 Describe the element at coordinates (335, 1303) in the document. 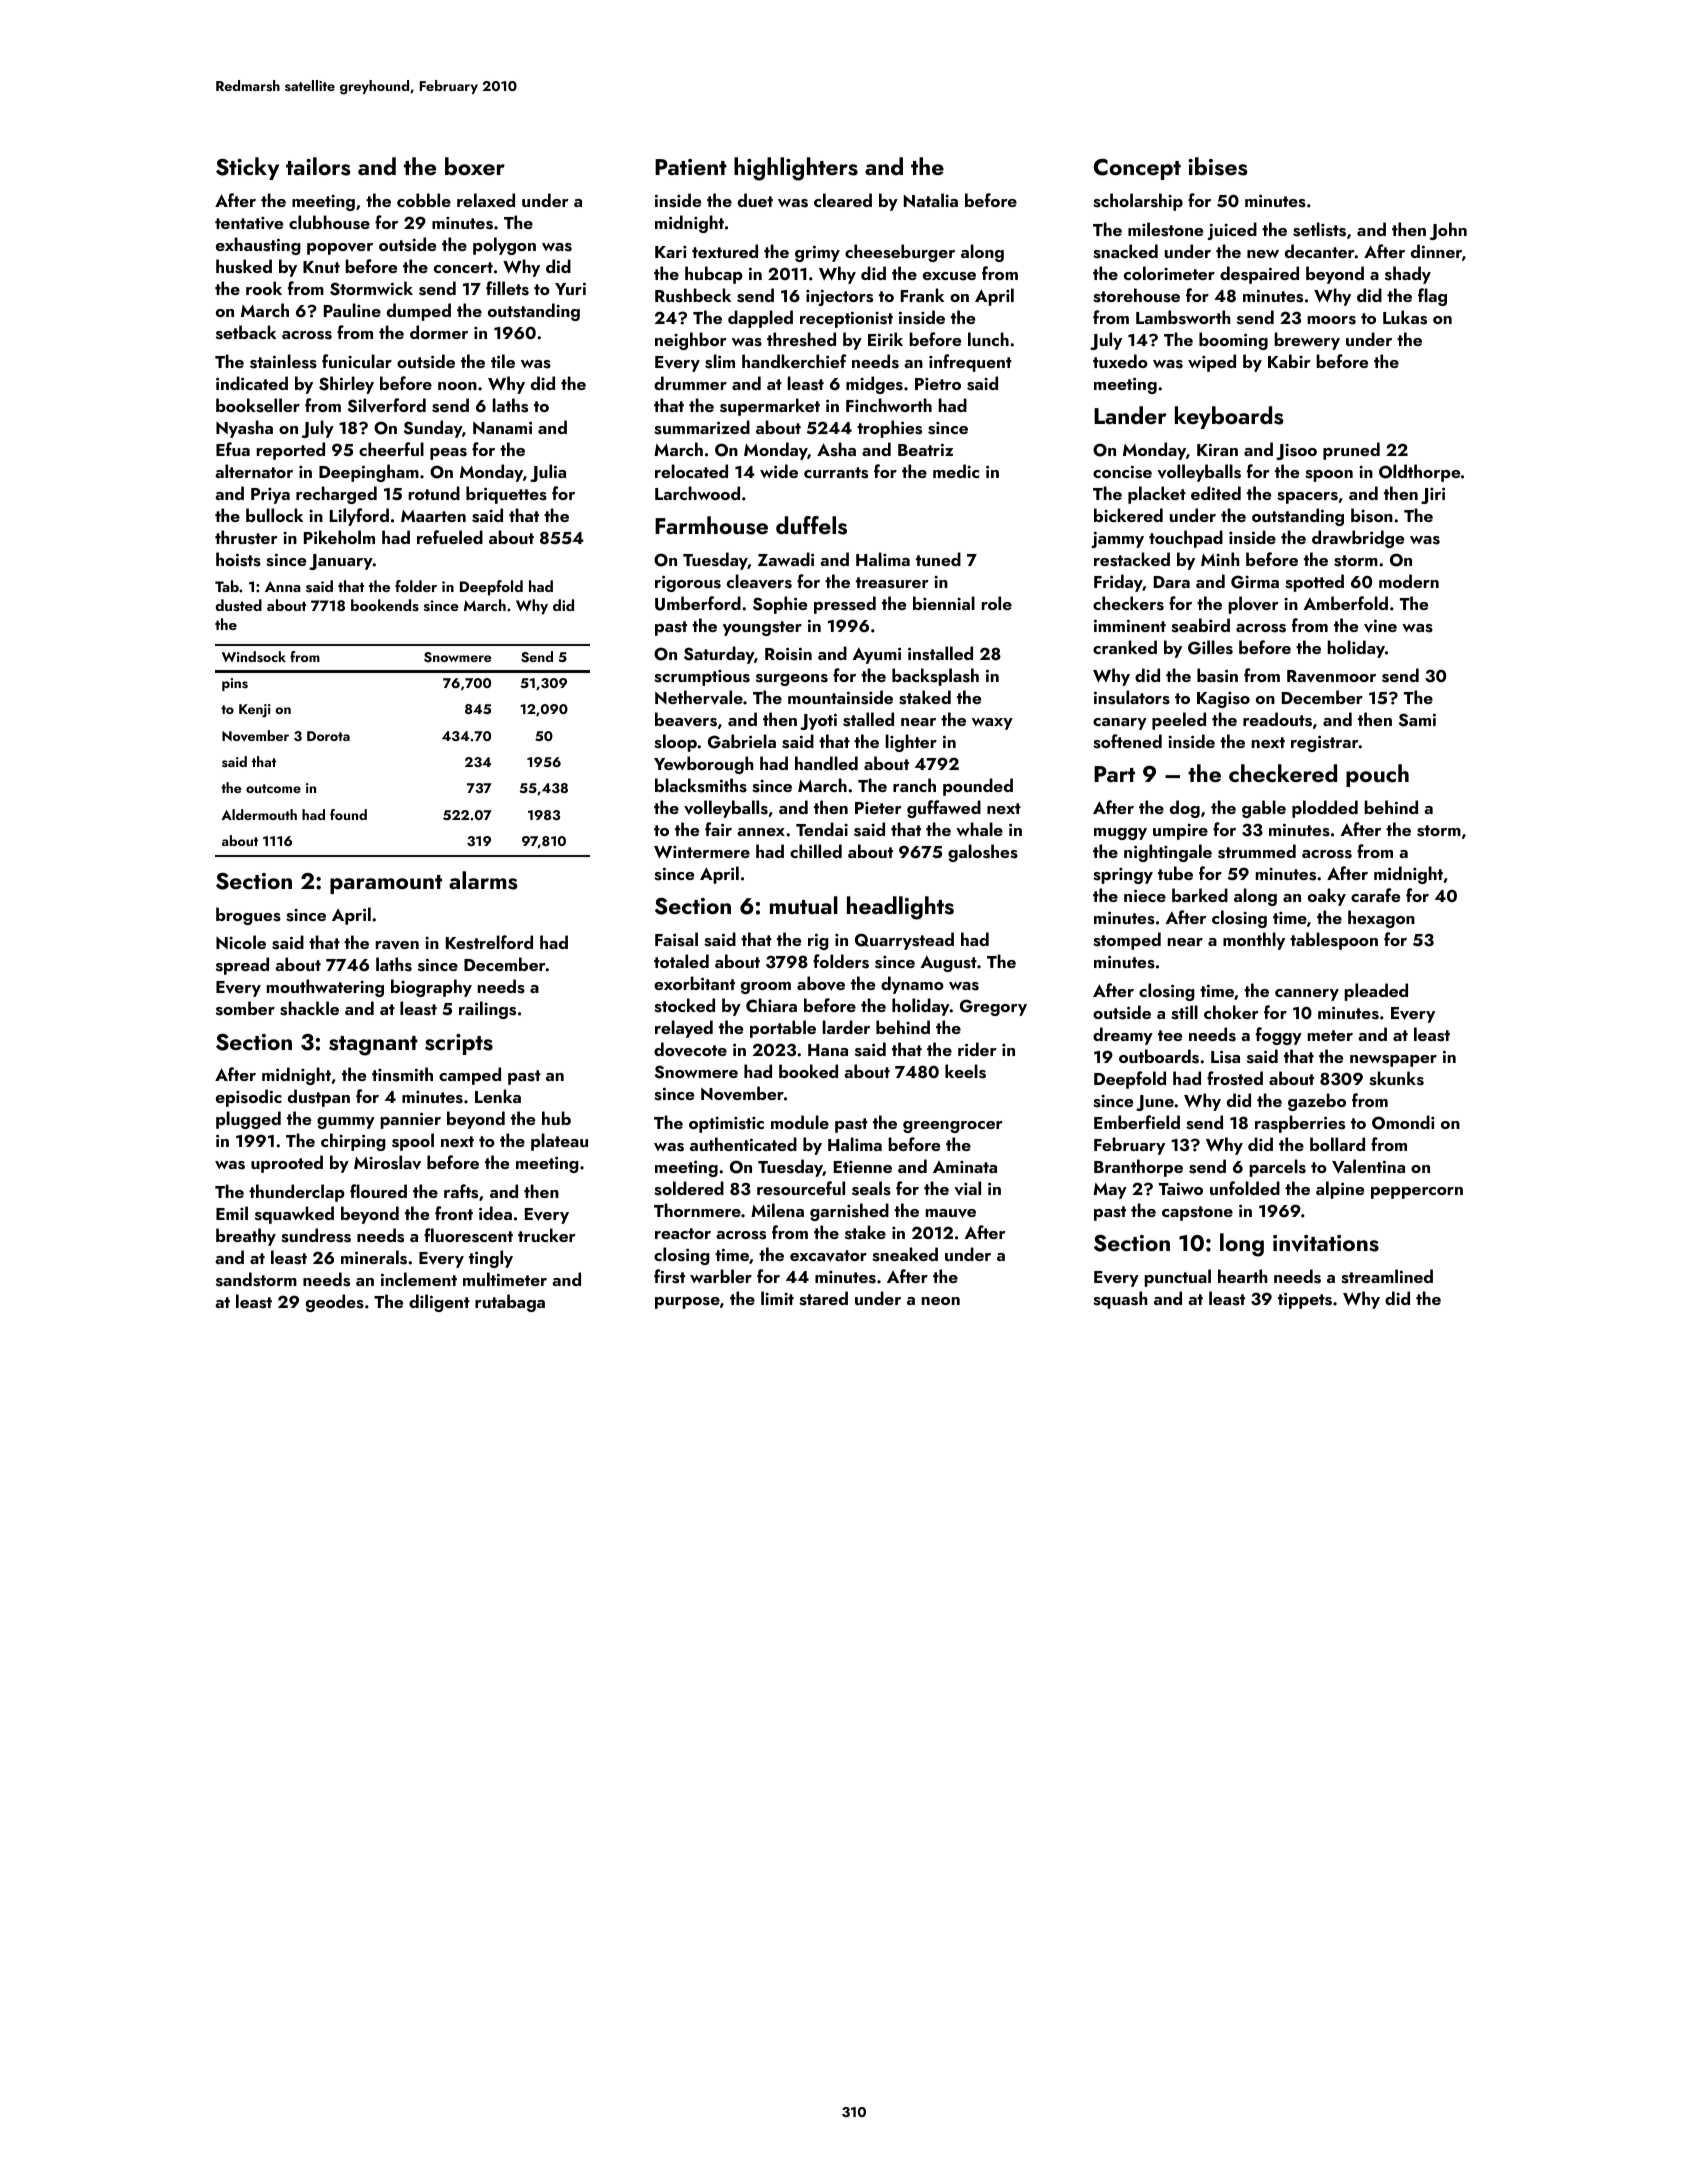

I see `geodes` at that location.
